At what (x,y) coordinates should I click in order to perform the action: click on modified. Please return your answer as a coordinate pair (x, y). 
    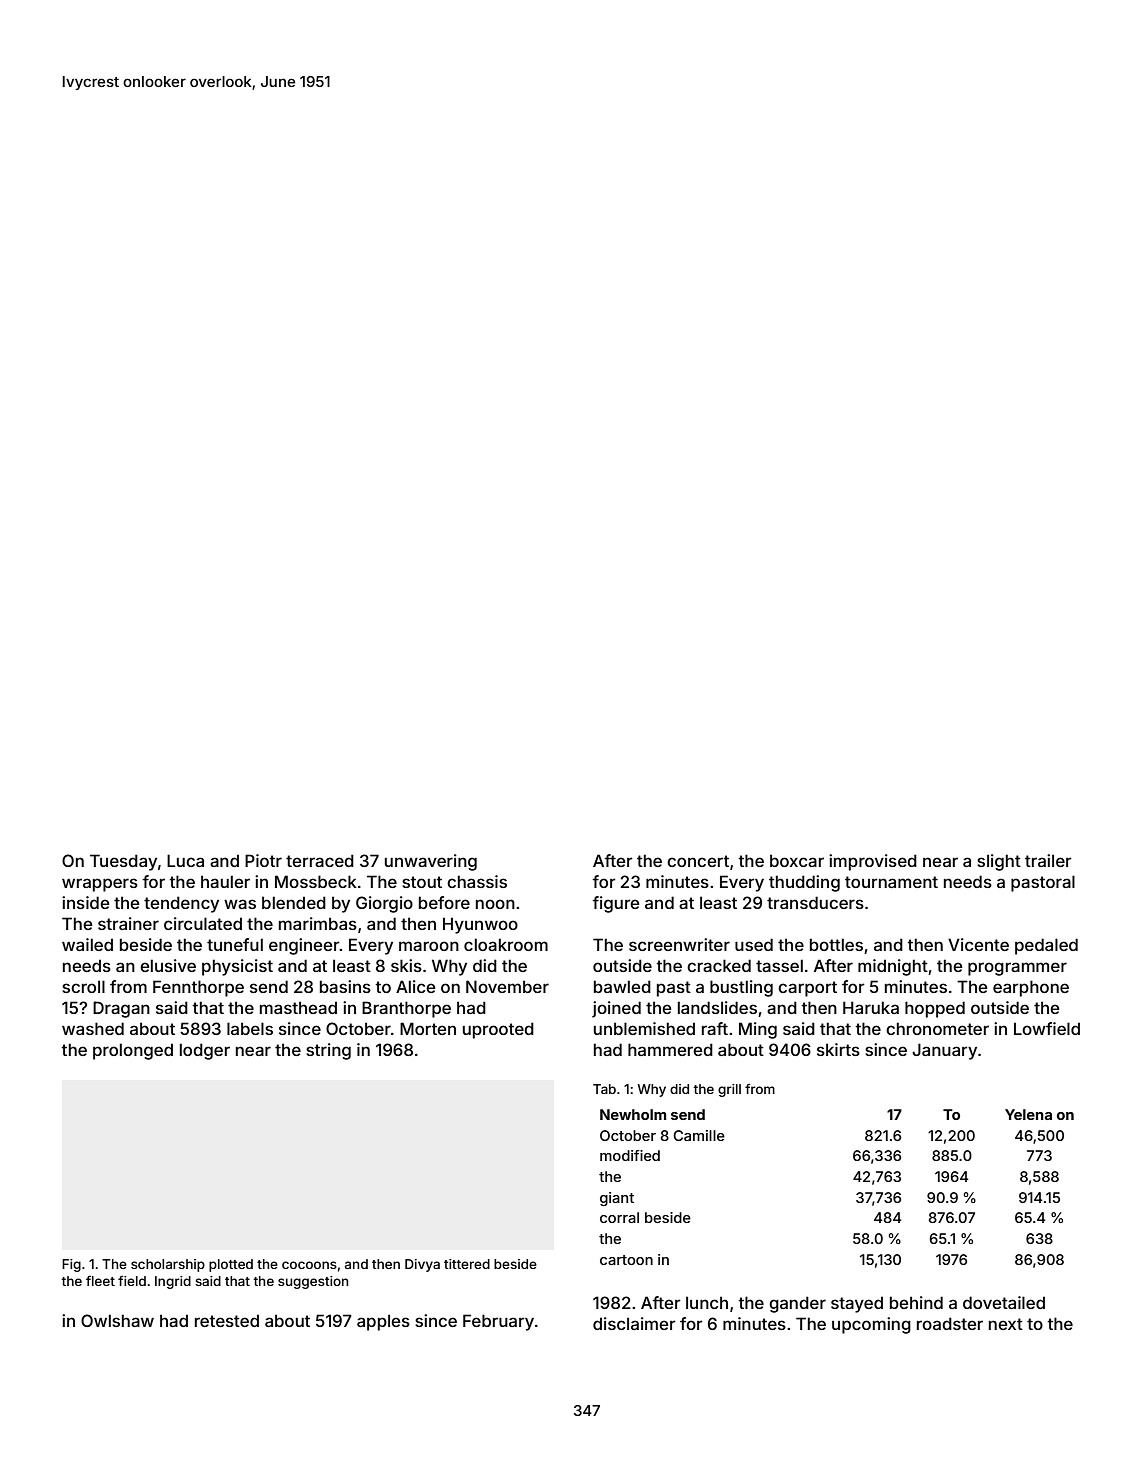
    Looking at the image, I should click on (630, 1155).
